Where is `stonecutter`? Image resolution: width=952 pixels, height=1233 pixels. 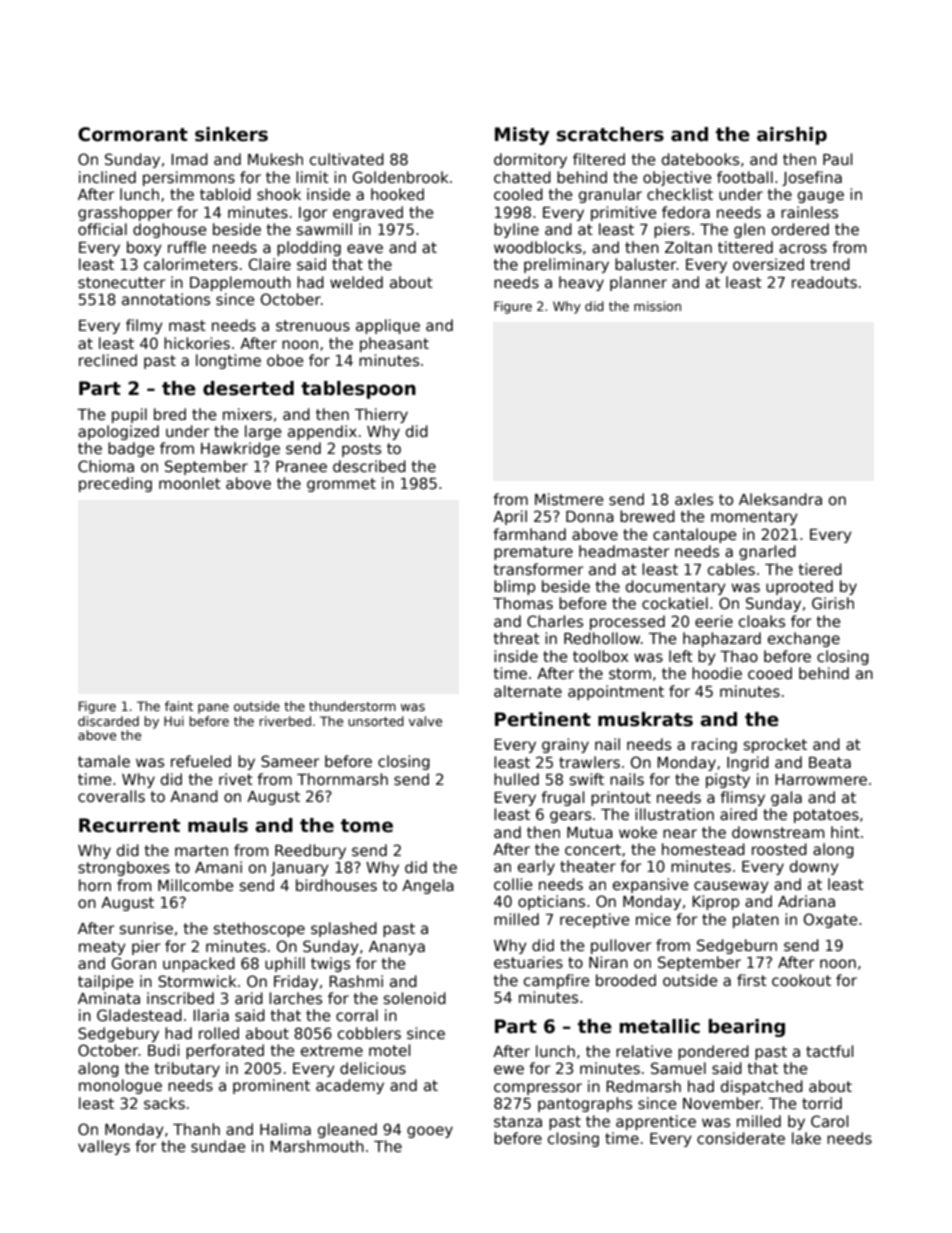
stonecutter is located at coordinates (122, 282).
